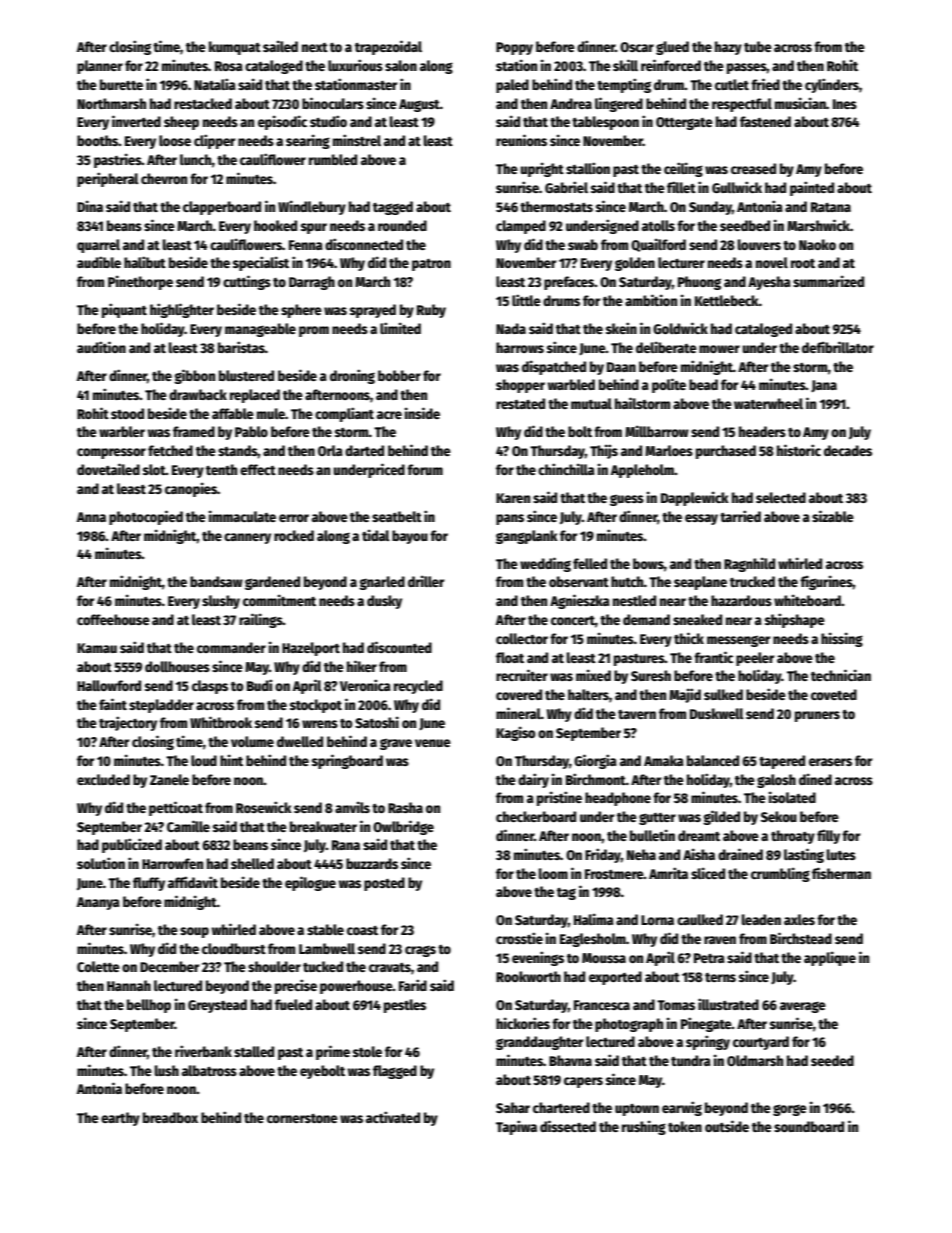 The height and width of the image is (1233, 952). I want to click on Natalia, so click(215, 84).
